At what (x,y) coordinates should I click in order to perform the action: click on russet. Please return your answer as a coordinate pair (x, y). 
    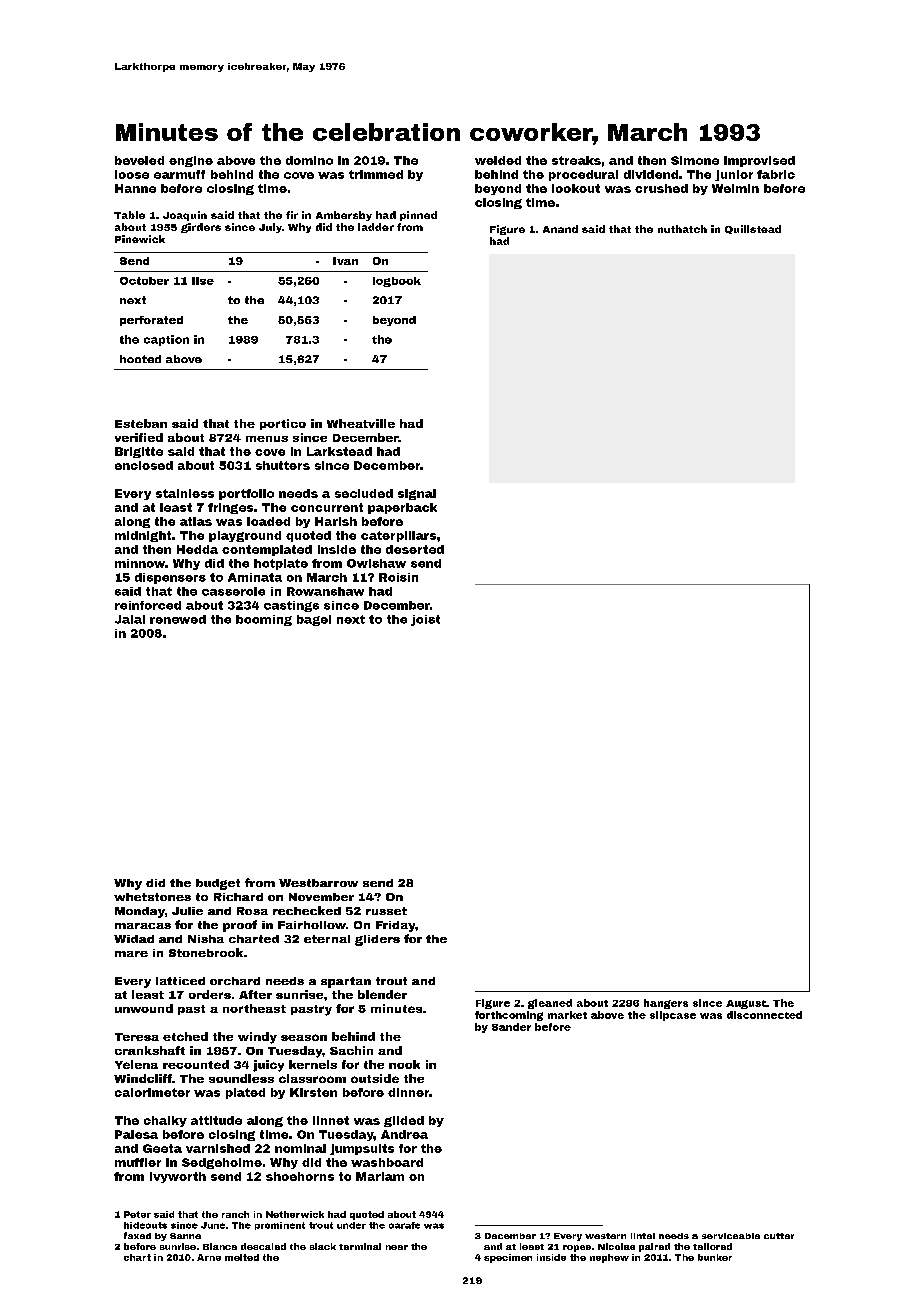
    Looking at the image, I should click on (386, 911).
